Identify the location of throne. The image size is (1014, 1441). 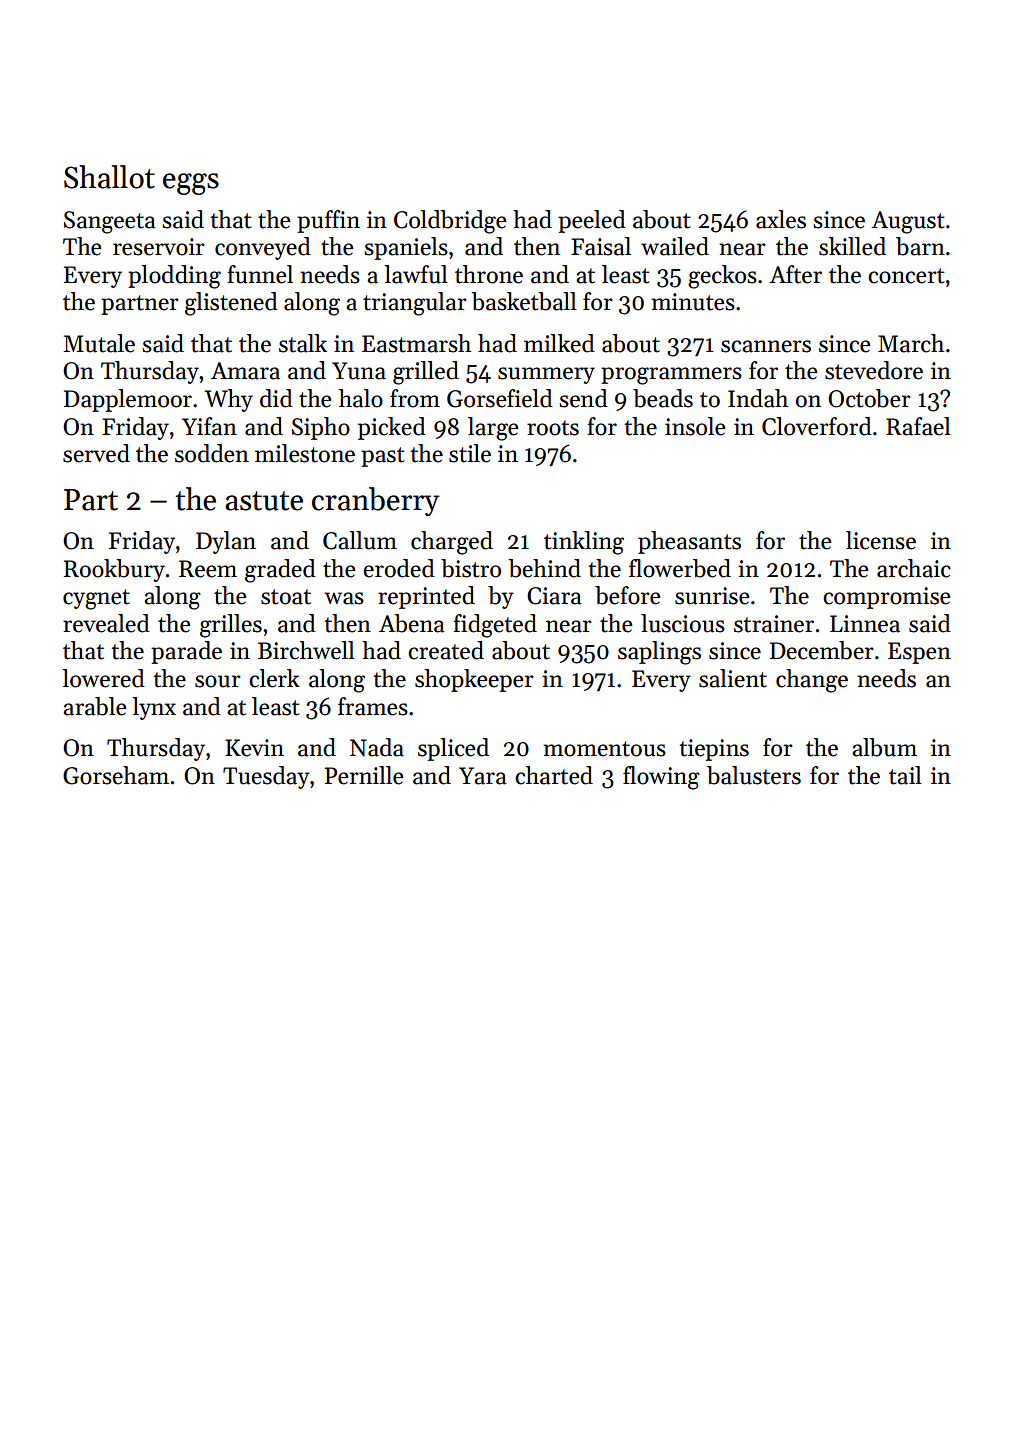
(489, 274).
